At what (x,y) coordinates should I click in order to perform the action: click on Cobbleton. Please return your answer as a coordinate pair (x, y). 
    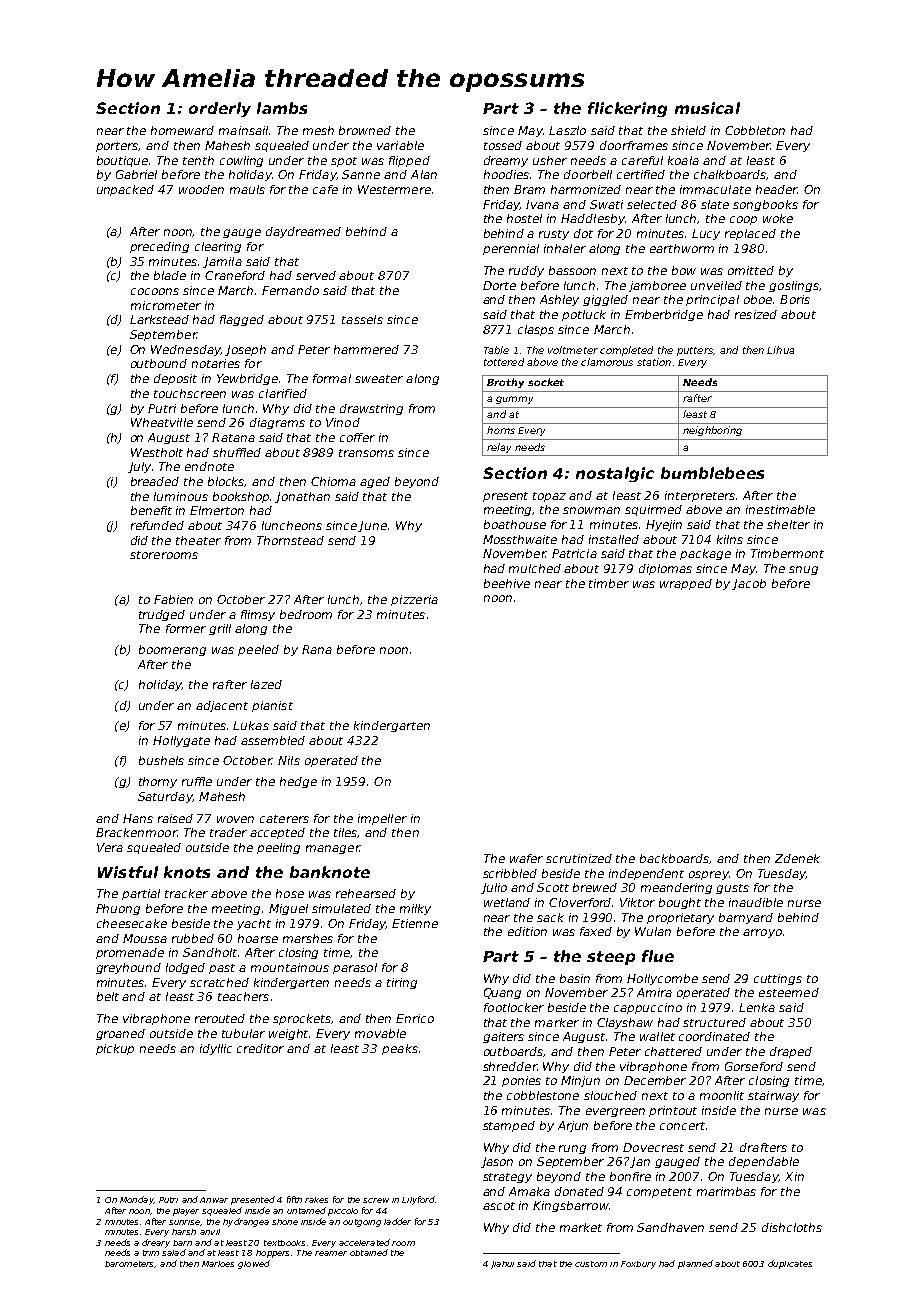
    Looking at the image, I should click on (755, 130).
